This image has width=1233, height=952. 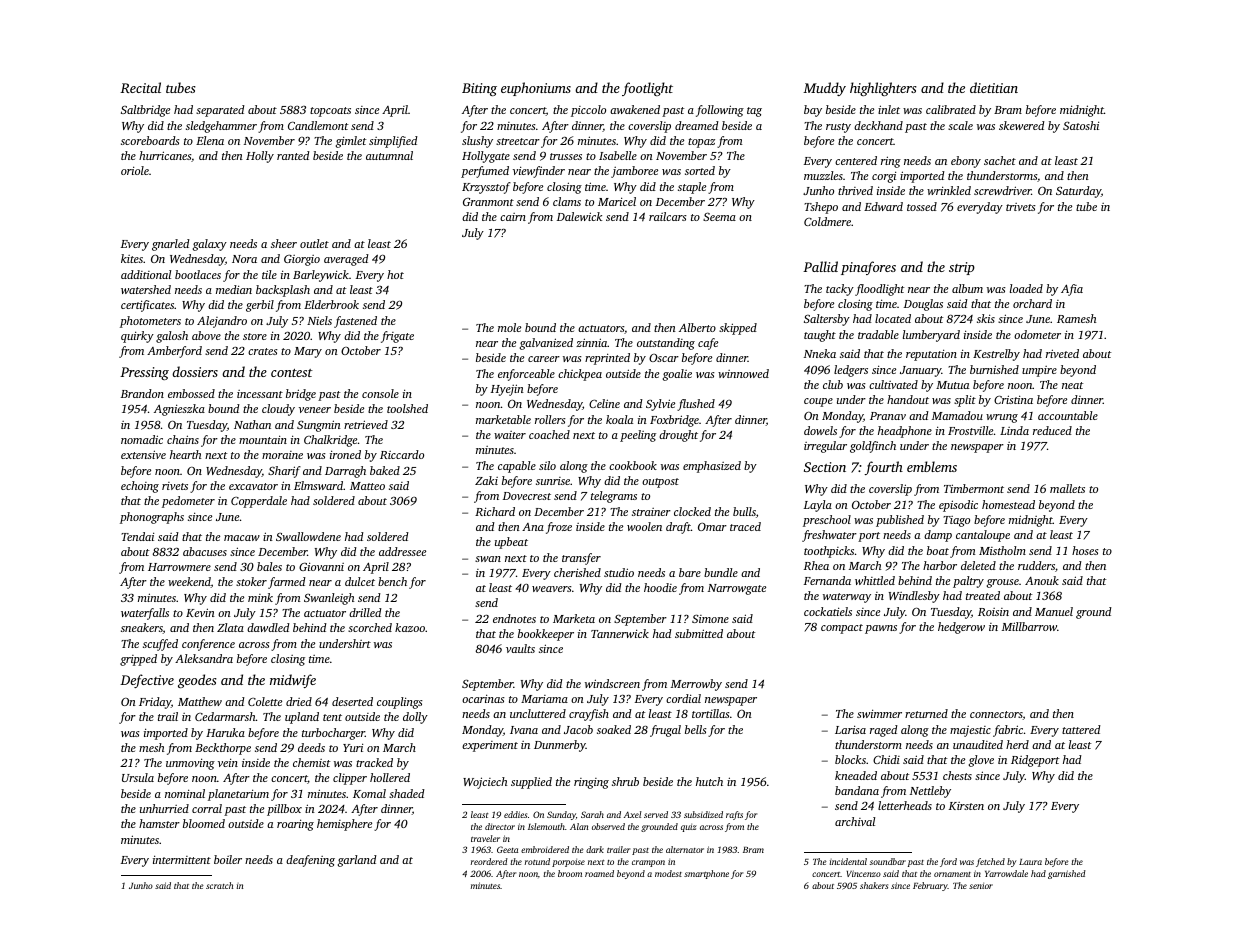 What do you see at coordinates (140, 87) in the image?
I see `Recital` at bounding box center [140, 87].
